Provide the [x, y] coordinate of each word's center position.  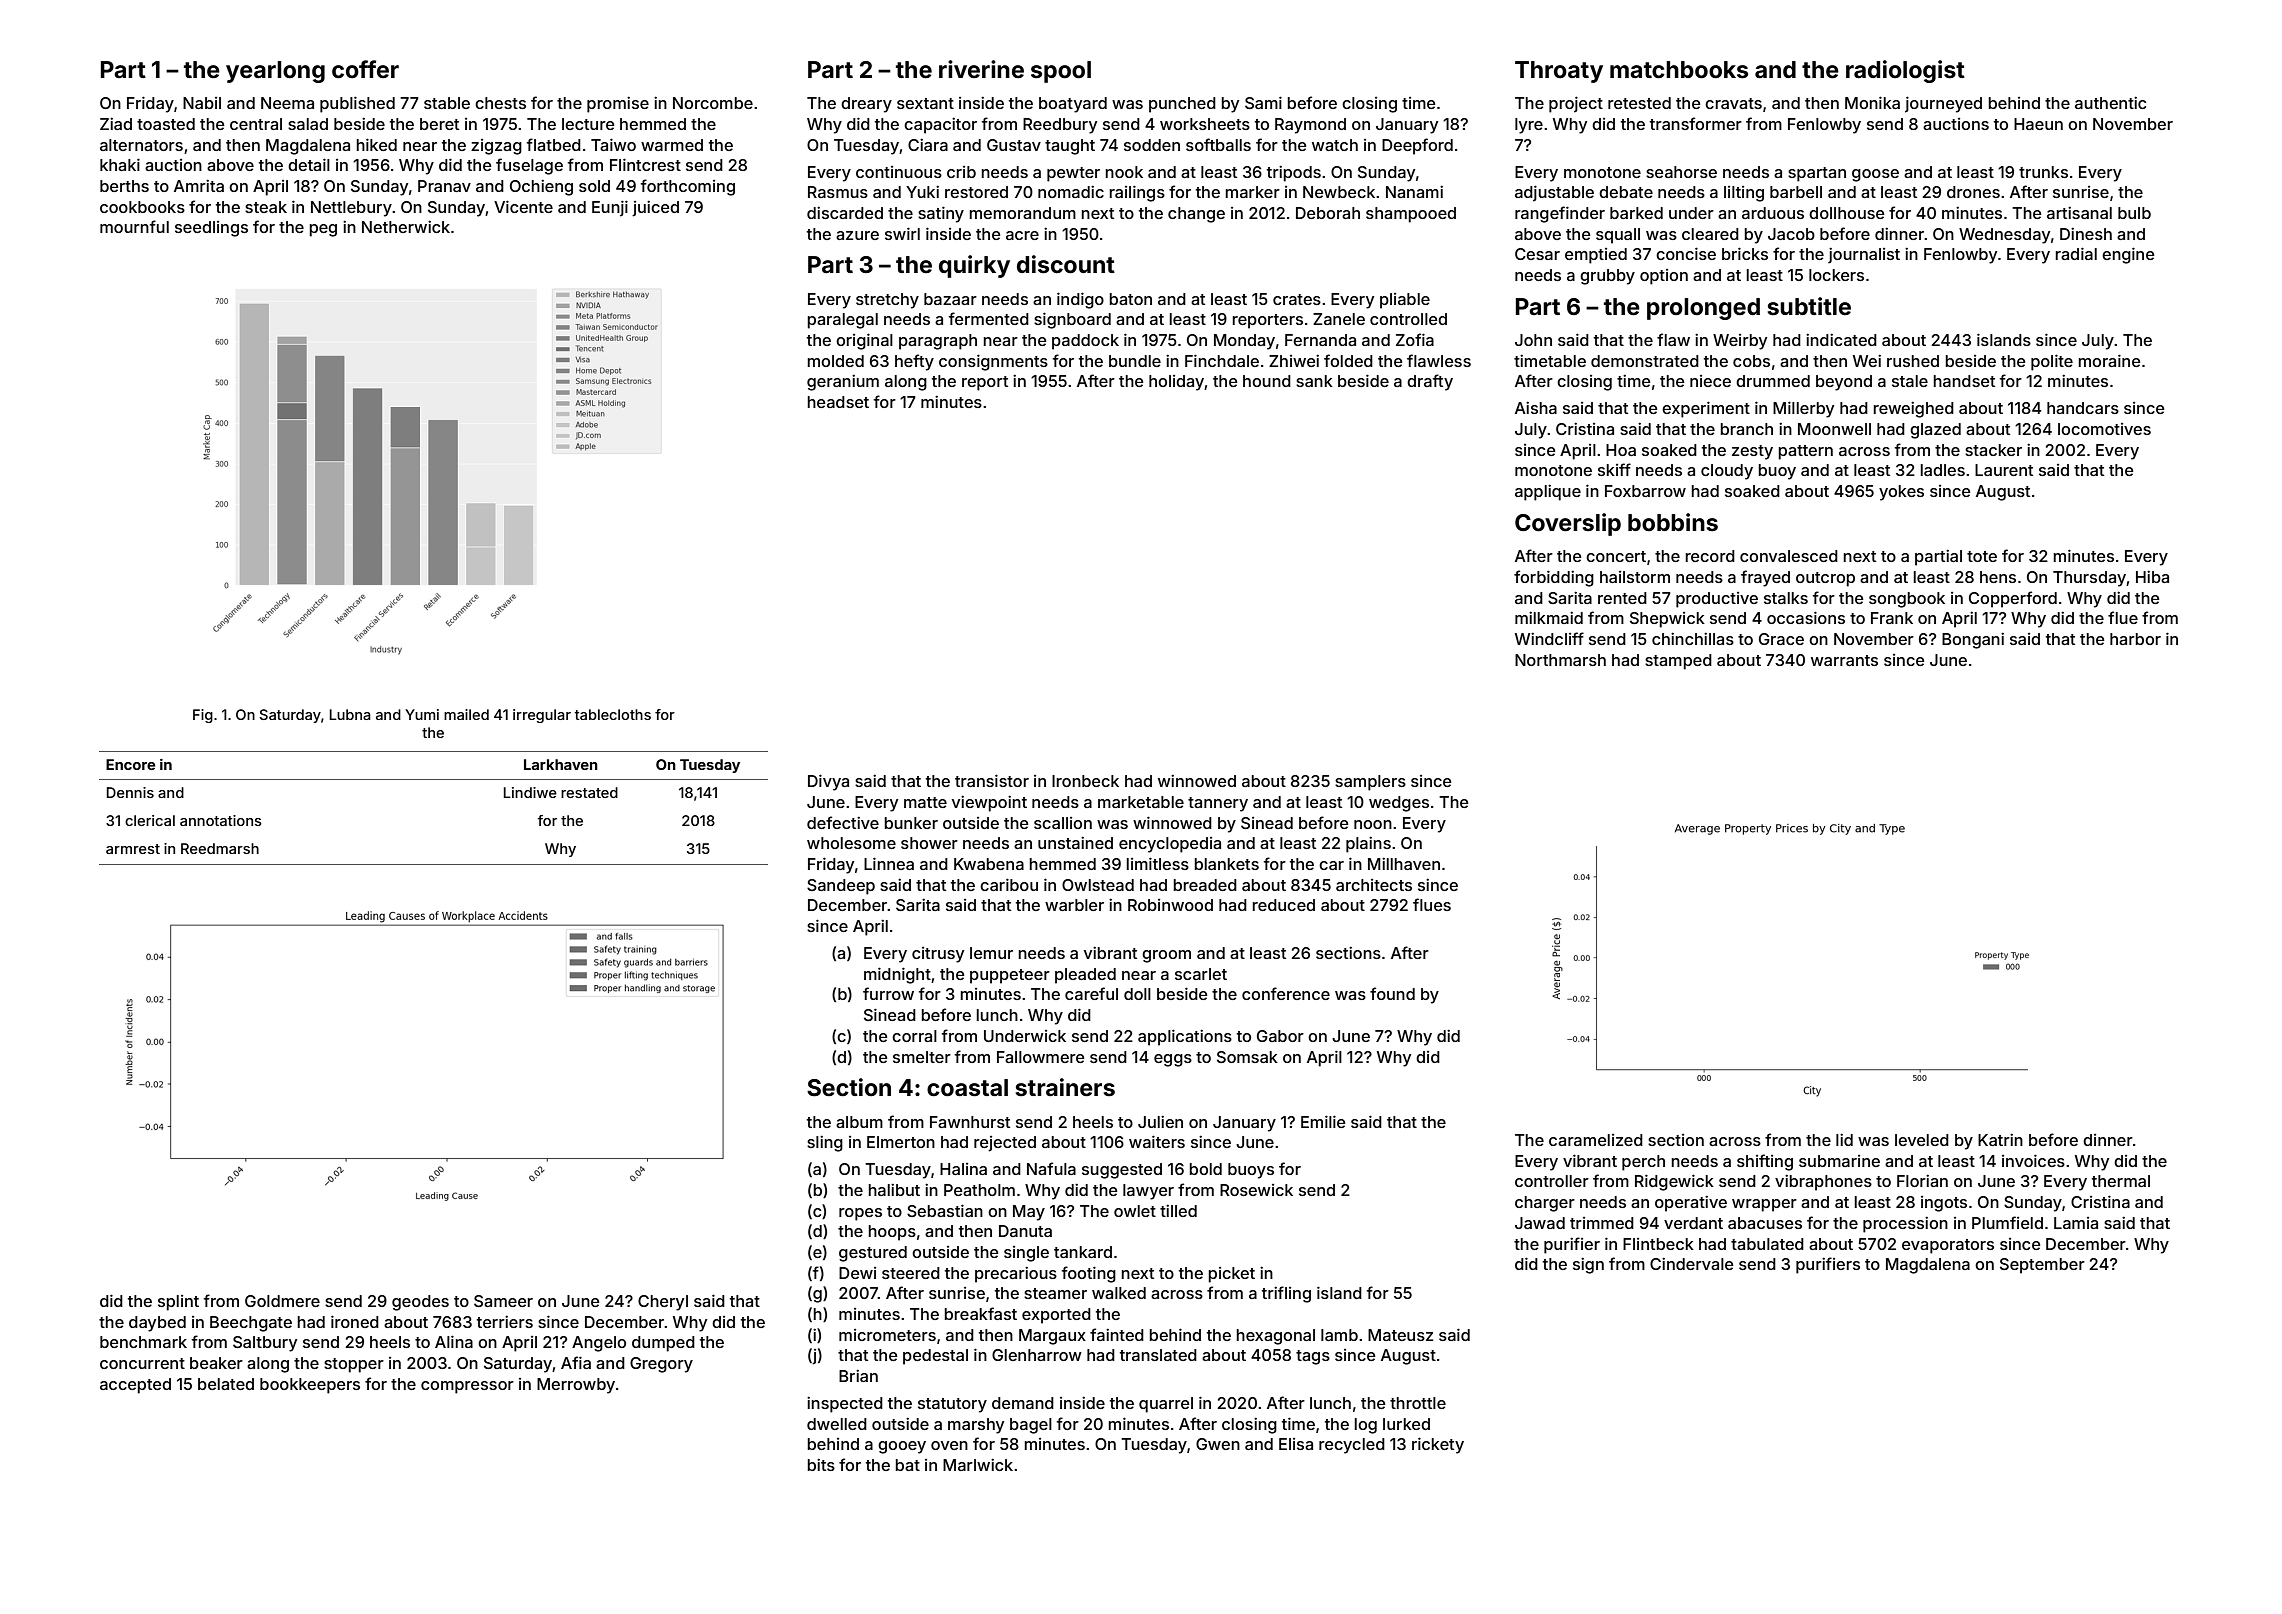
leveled [1922, 1140]
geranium [843, 382]
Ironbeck [1085, 781]
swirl [902, 233]
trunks [2043, 172]
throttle [1418, 1403]
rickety [1438, 1445]
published [357, 104]
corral [914, 1036]
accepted [135, 1386]
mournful [134, 226]
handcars [2083, 408]
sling [825, 1143]
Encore [130, 764]
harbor [2135, 639]
